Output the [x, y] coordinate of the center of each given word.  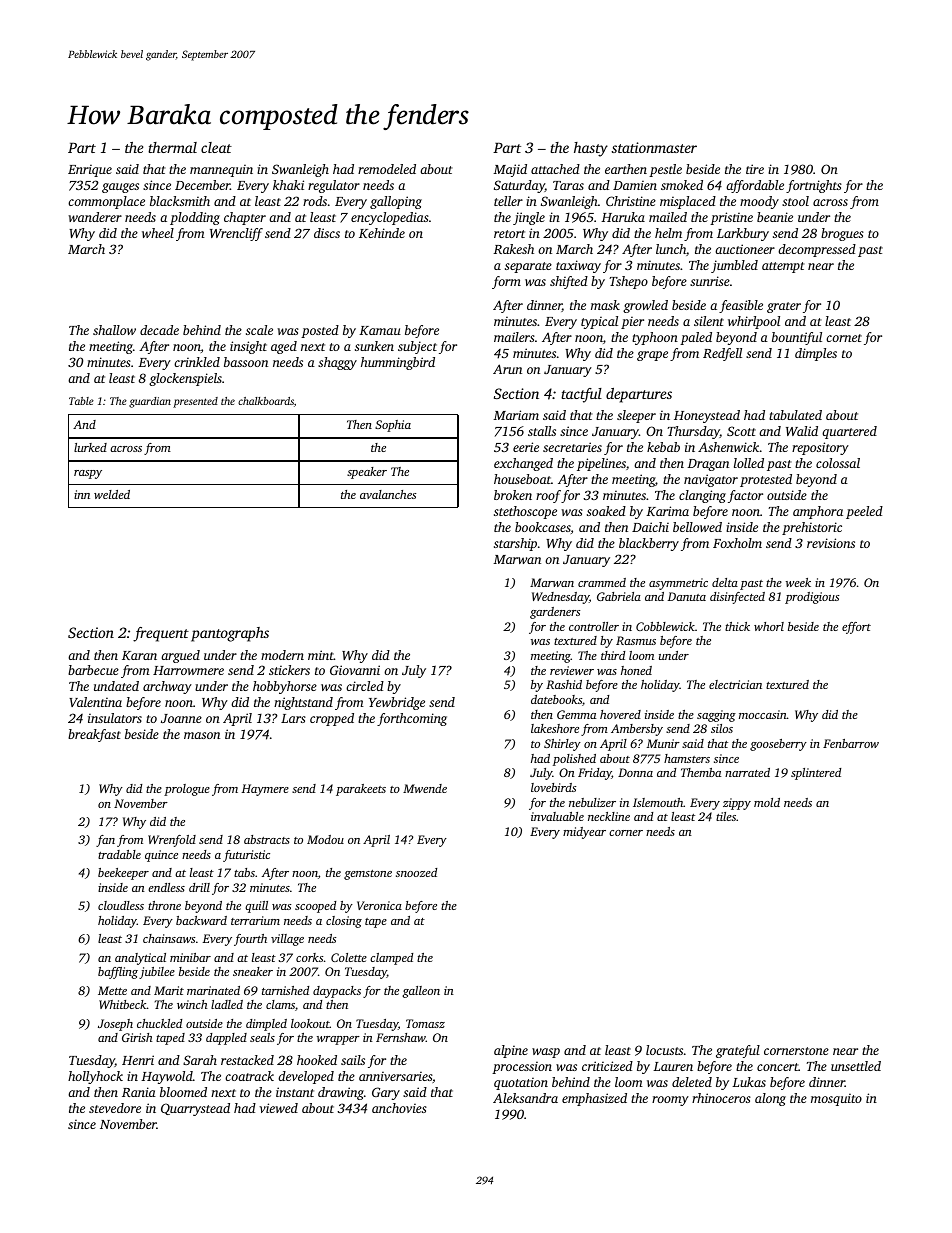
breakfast [94, 735]
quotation [521, 1083]
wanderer [95, 217]
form [506, 282]
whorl [769, 626]
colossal [838, 463]
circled [365, 686]
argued [180, 656]
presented [195, 402]
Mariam [516, 415]
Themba [701, 772]
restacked [247, 1060]
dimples [816, 354]
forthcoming [412, 719]
